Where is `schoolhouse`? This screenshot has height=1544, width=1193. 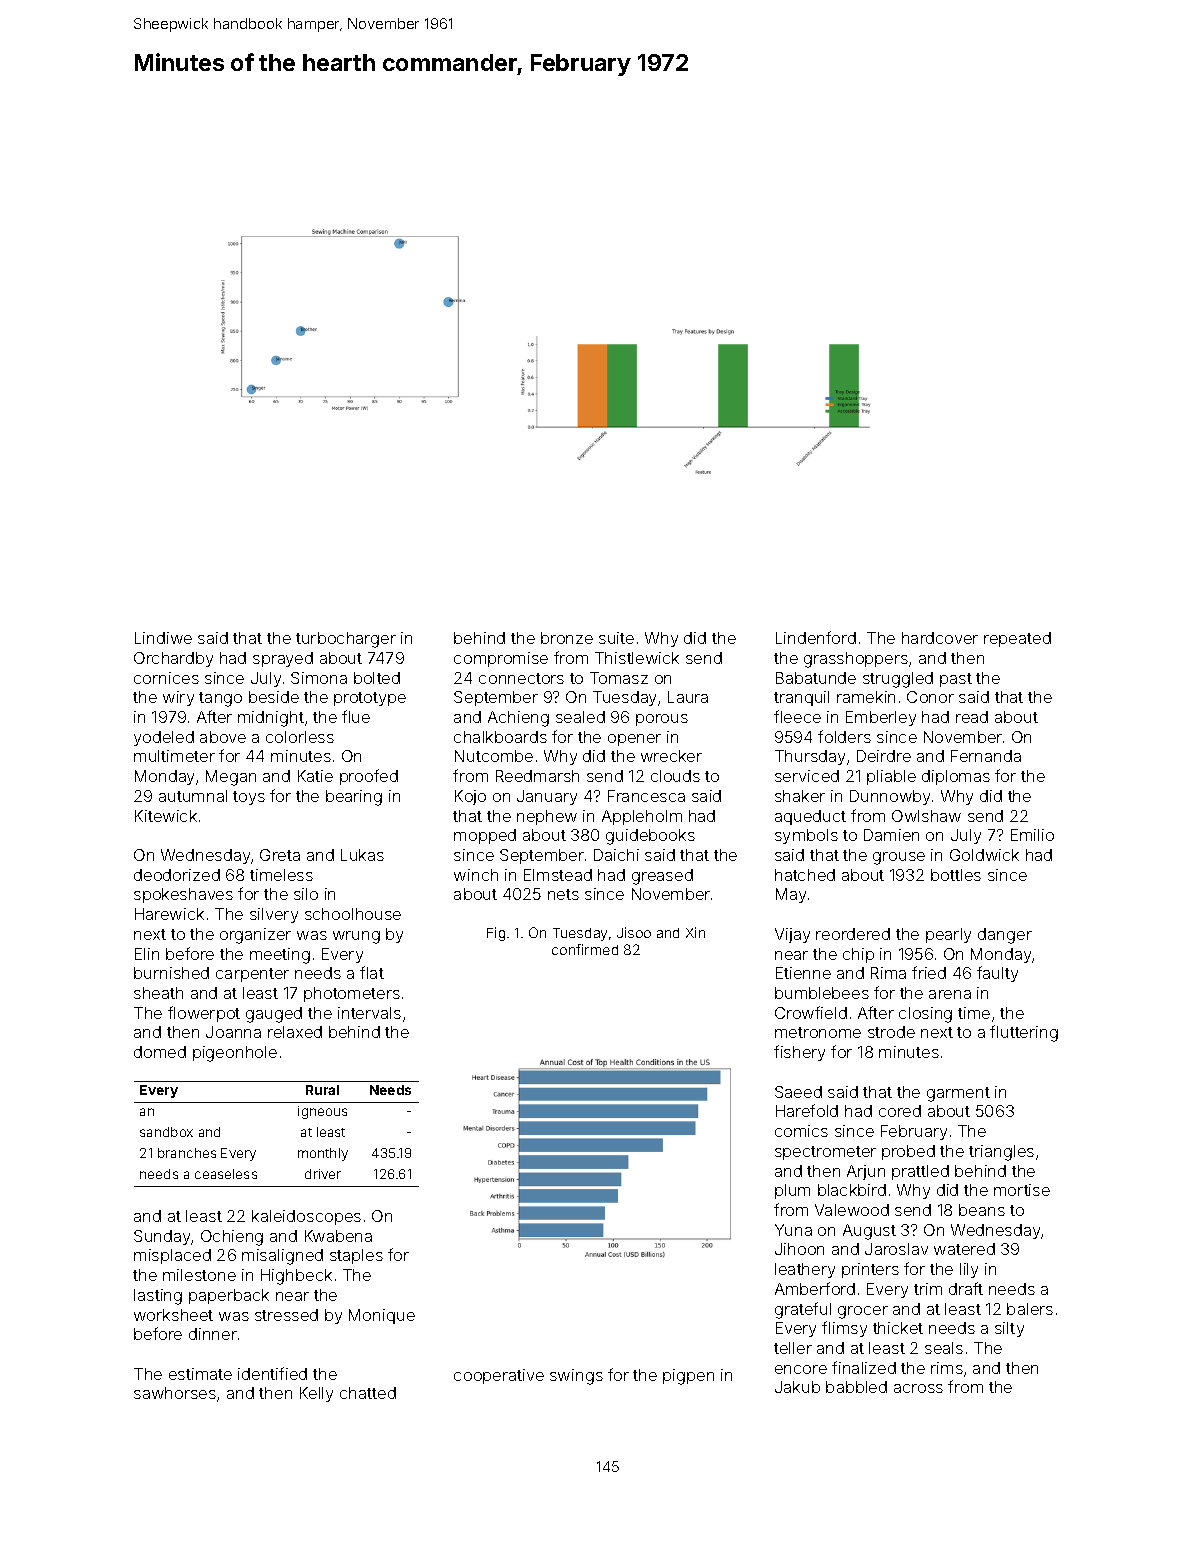 schoolhouse is located at coordinates (353, 914).
